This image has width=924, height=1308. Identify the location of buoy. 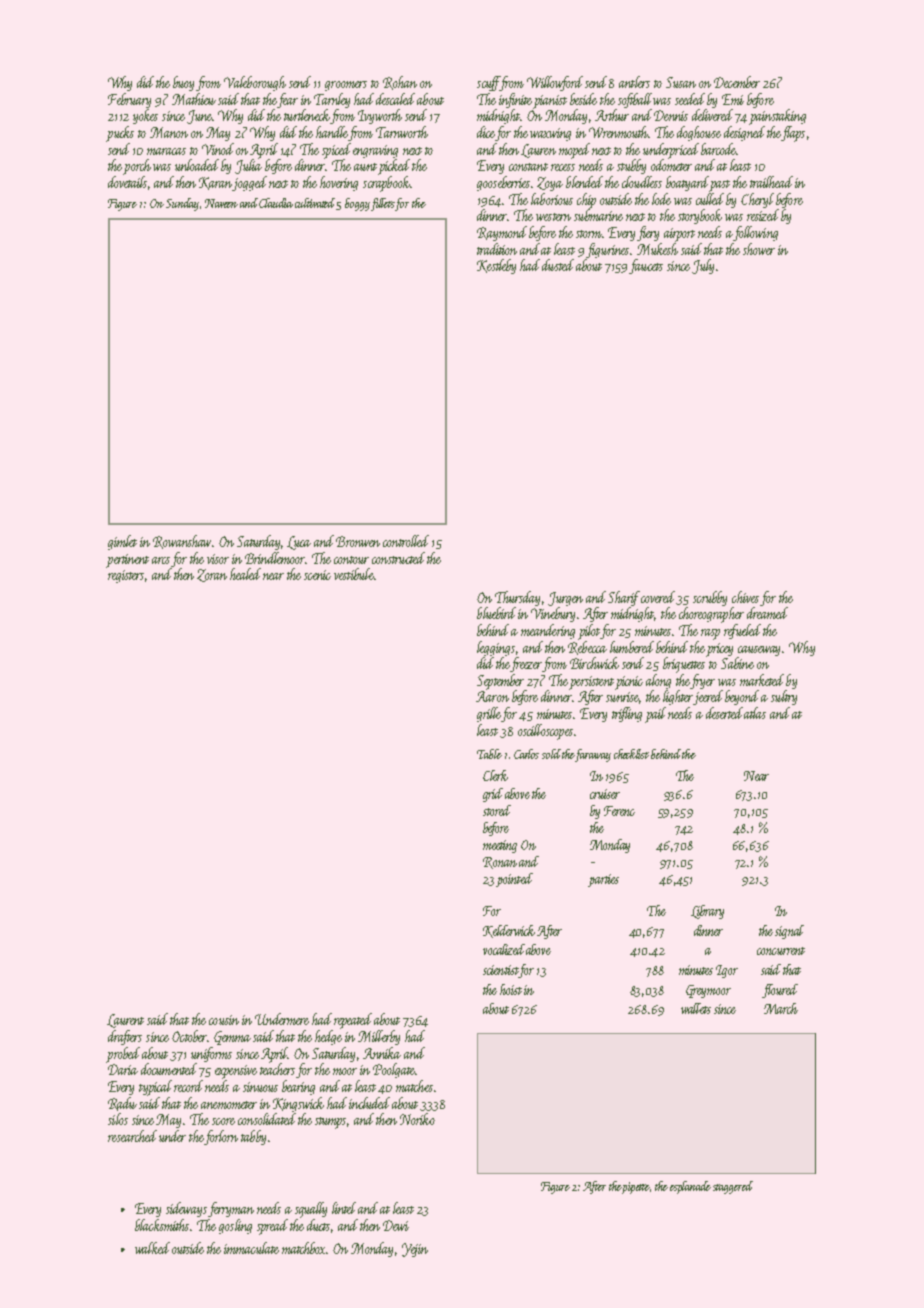
(183, 83).
